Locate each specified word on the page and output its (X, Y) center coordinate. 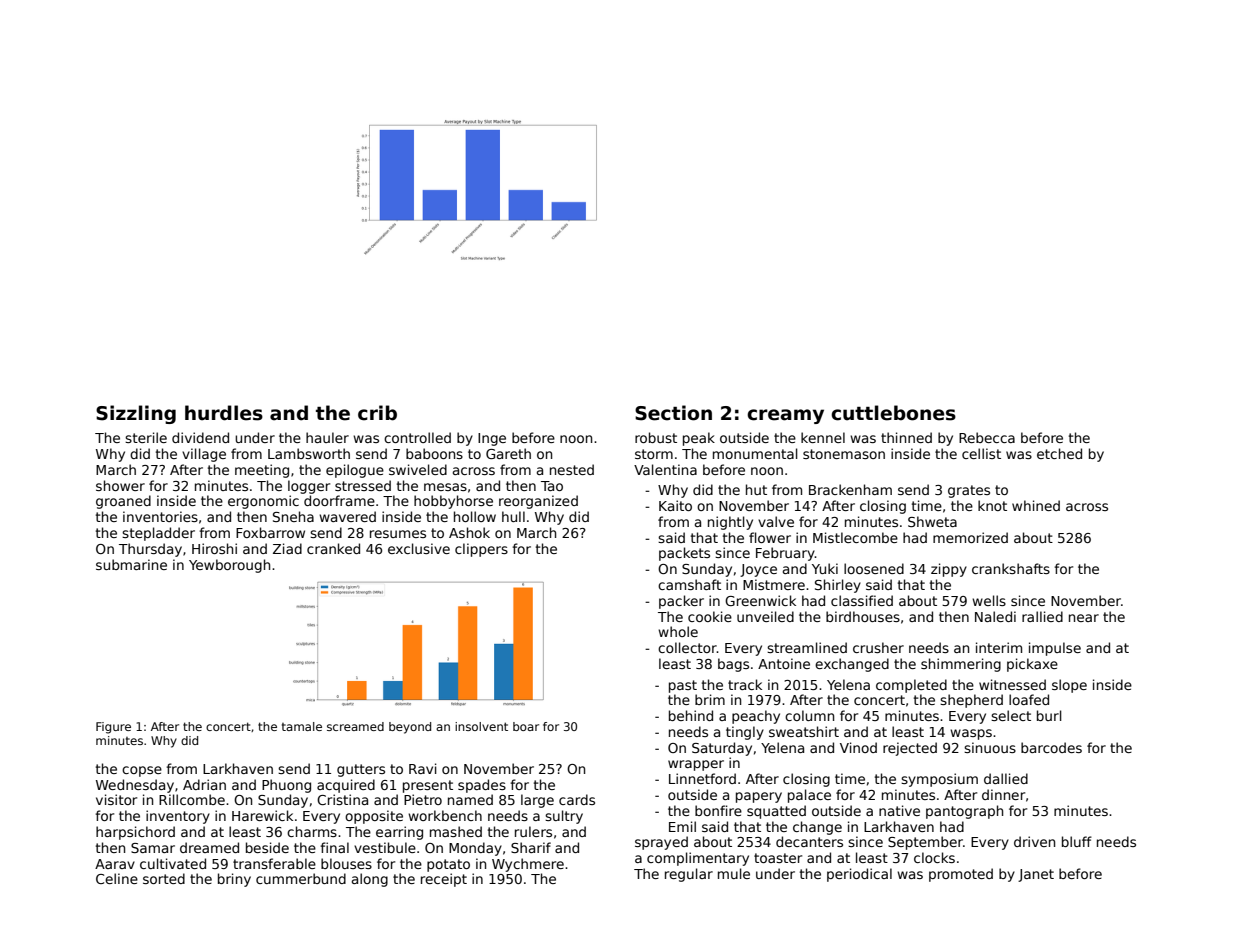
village (204, 455)
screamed (355, 726)
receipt (444, 880)
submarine (131, 564)
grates (969, 491)
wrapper (696, 765)
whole (678, 631)
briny (234, 880)
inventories (160, 516)
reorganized (538, 502)
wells (989, 600)
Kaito (675, 505)
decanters (809, 841)
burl (1049, 715)
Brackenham (850, 489)
